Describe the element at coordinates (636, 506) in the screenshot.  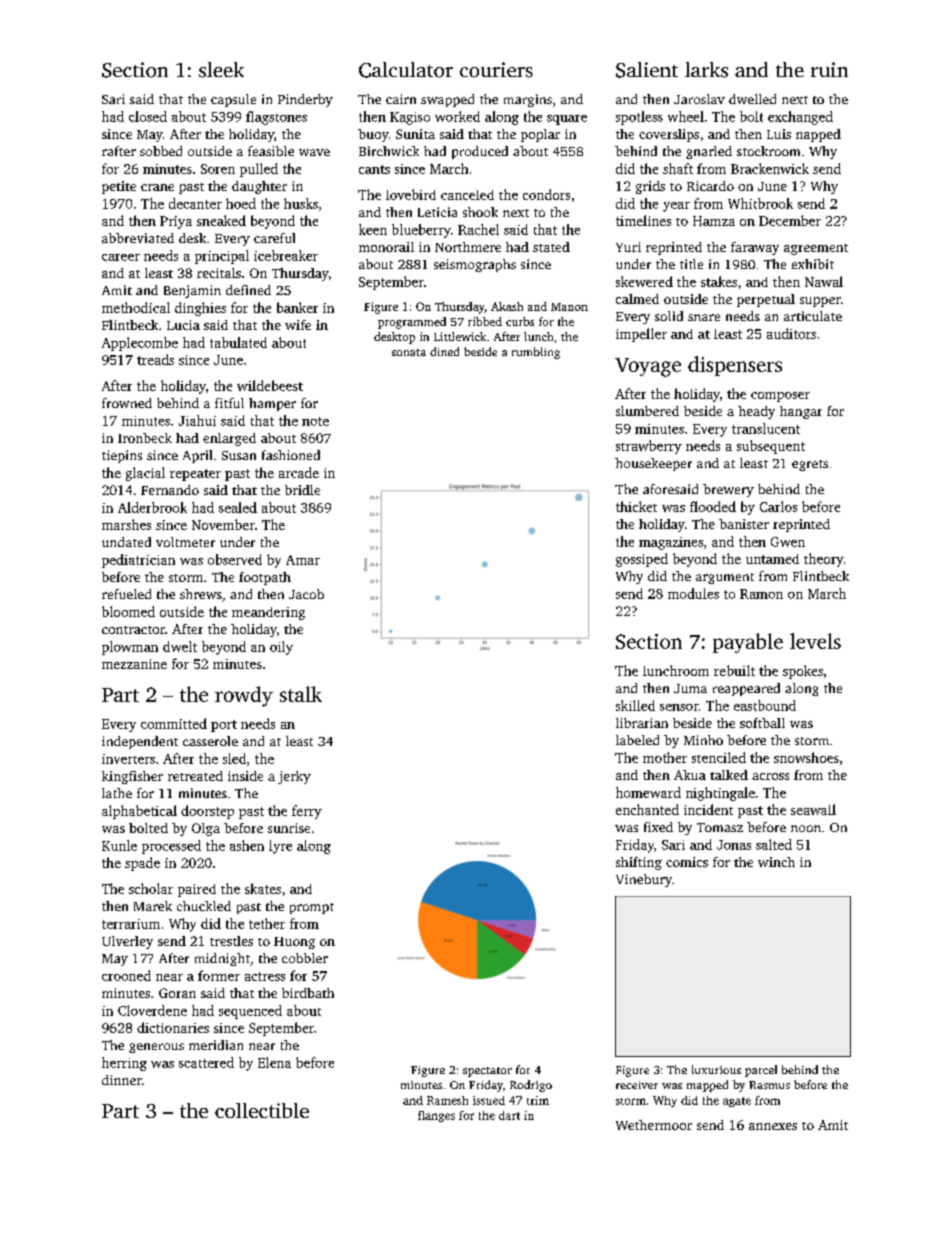
I see `thicket` at that location.
